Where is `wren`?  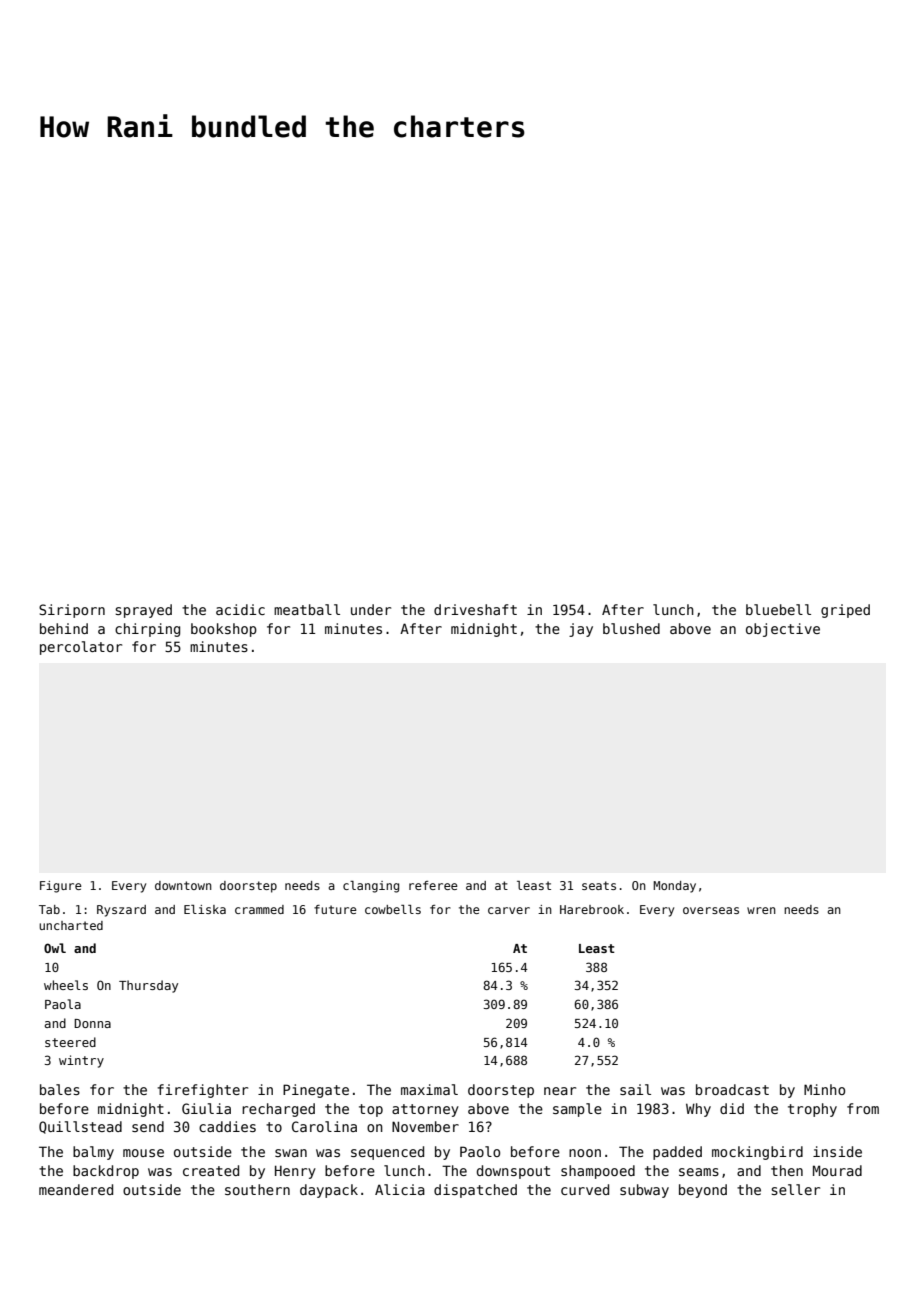 wren is located at coordinates (761, 910).
